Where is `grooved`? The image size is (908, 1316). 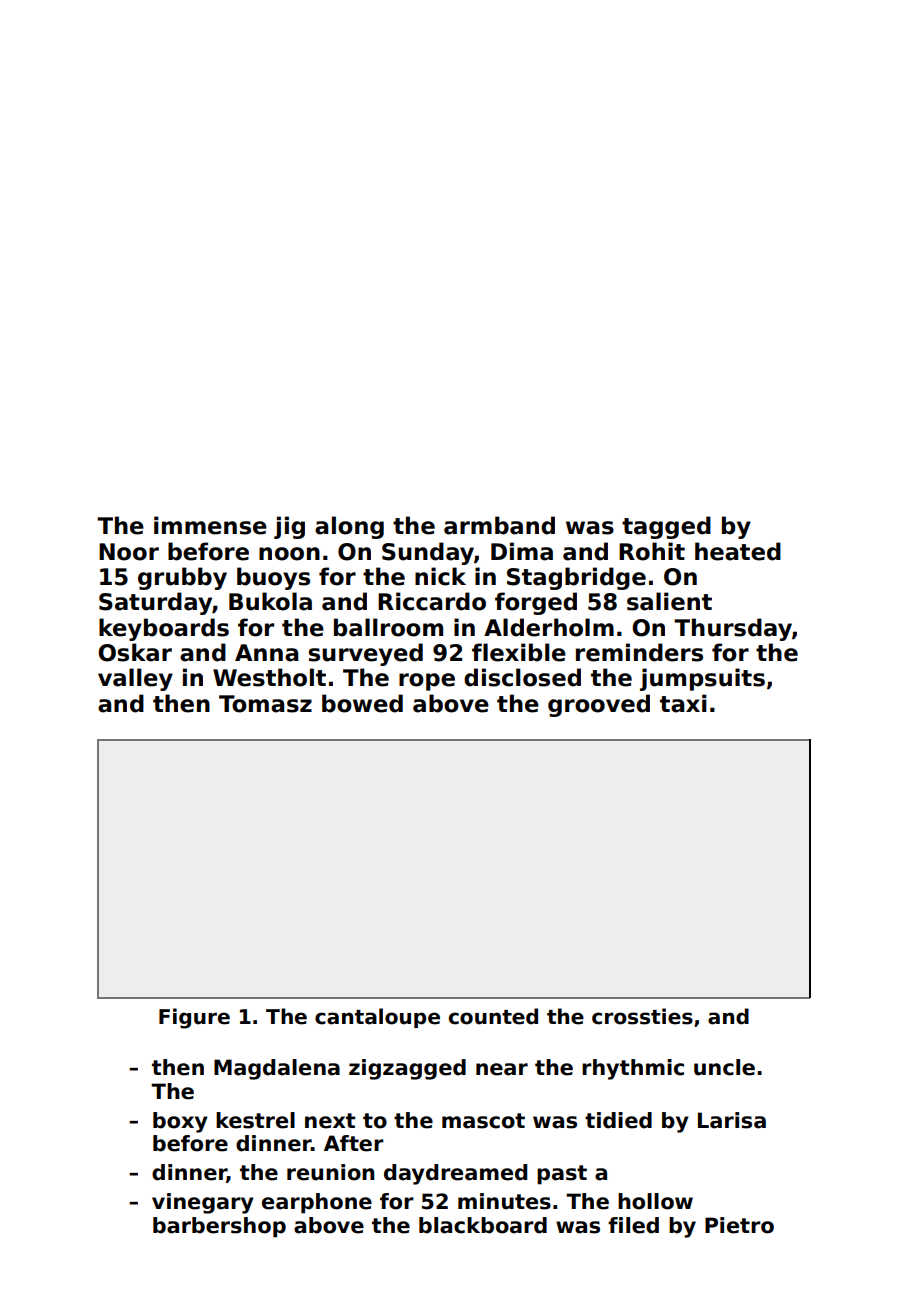 grooved is located at coordinates (599, 705).
